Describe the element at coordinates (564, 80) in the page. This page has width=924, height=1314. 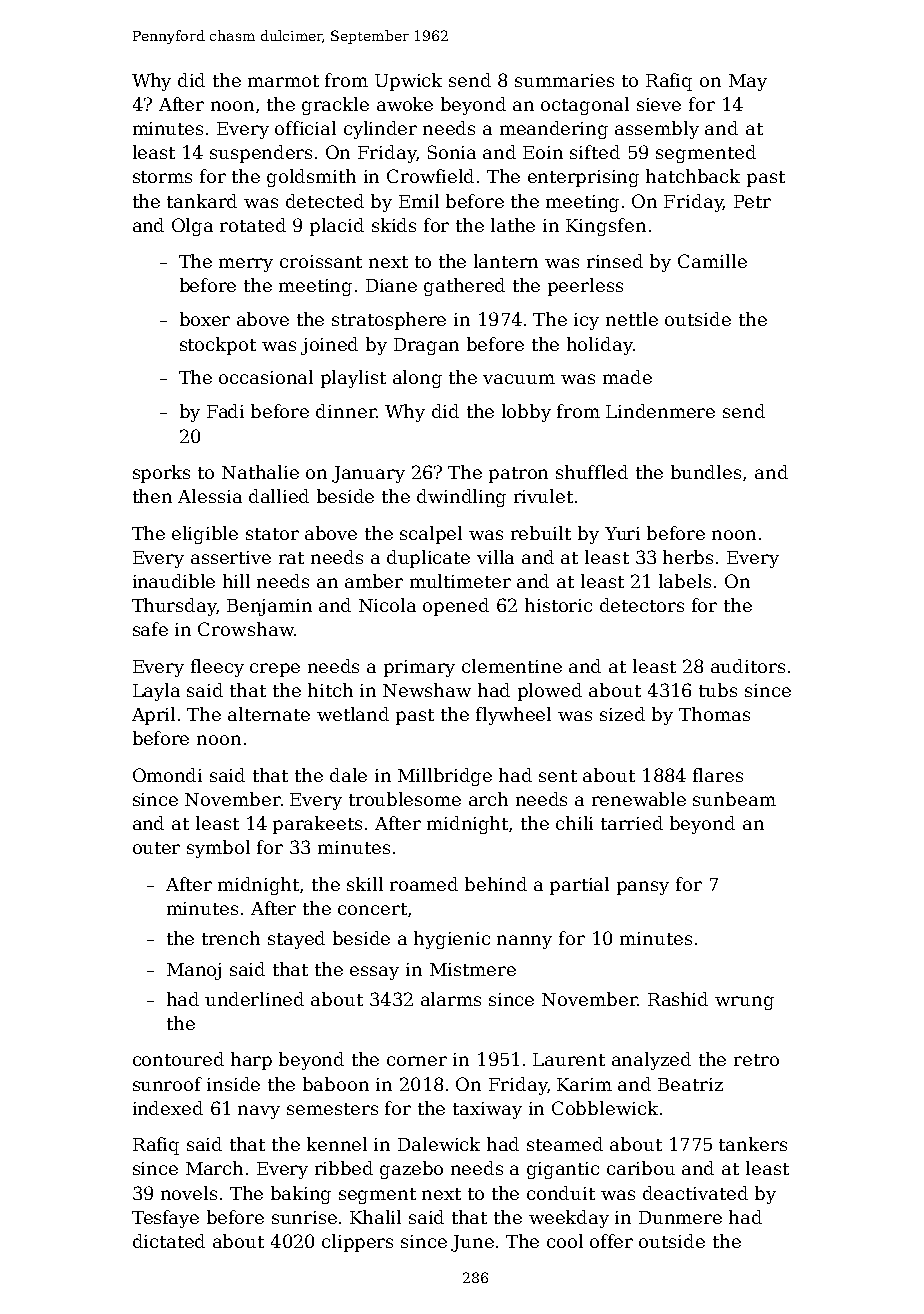
I see `summaries` at that location.
